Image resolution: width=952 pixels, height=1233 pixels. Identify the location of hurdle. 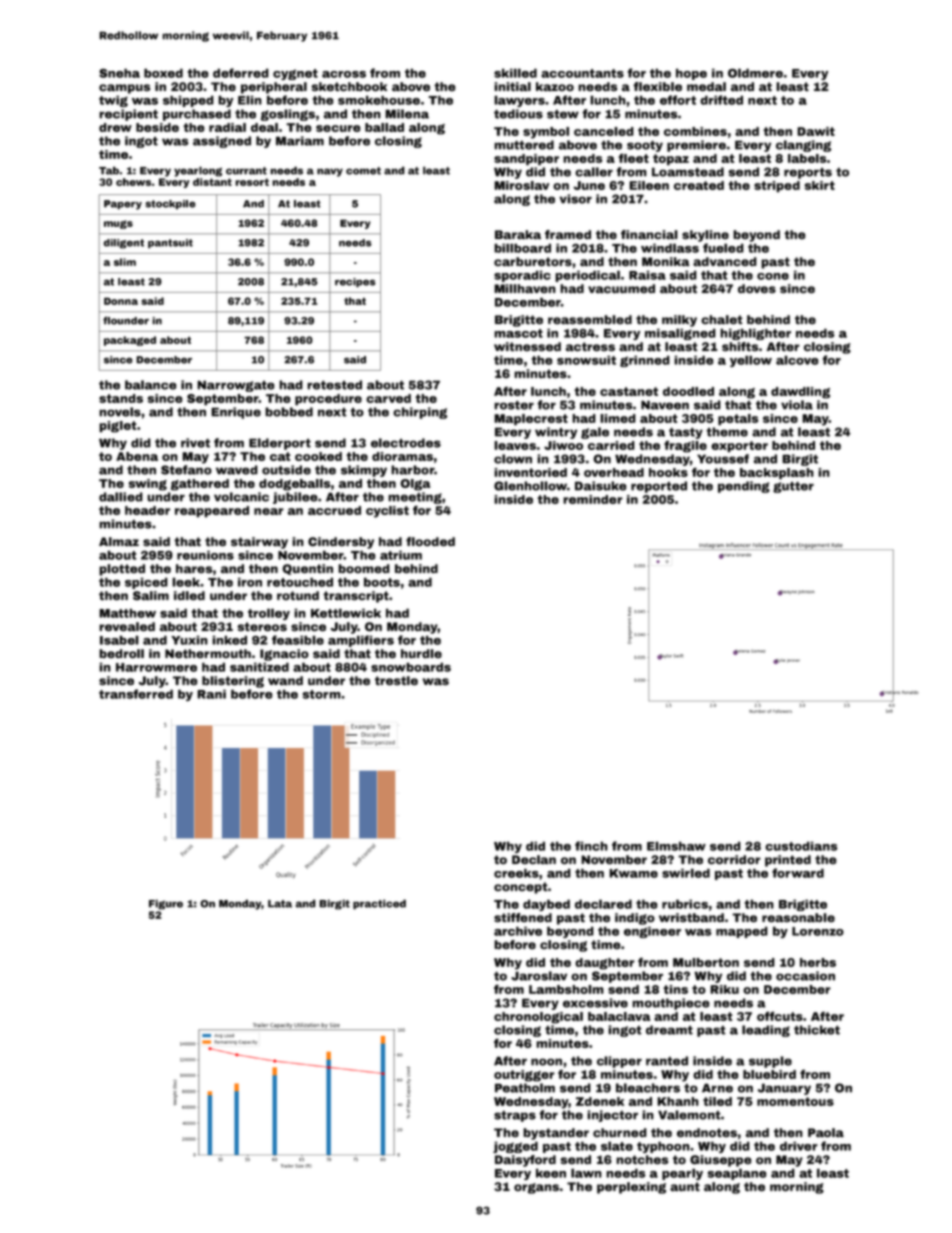
(421, 653).
